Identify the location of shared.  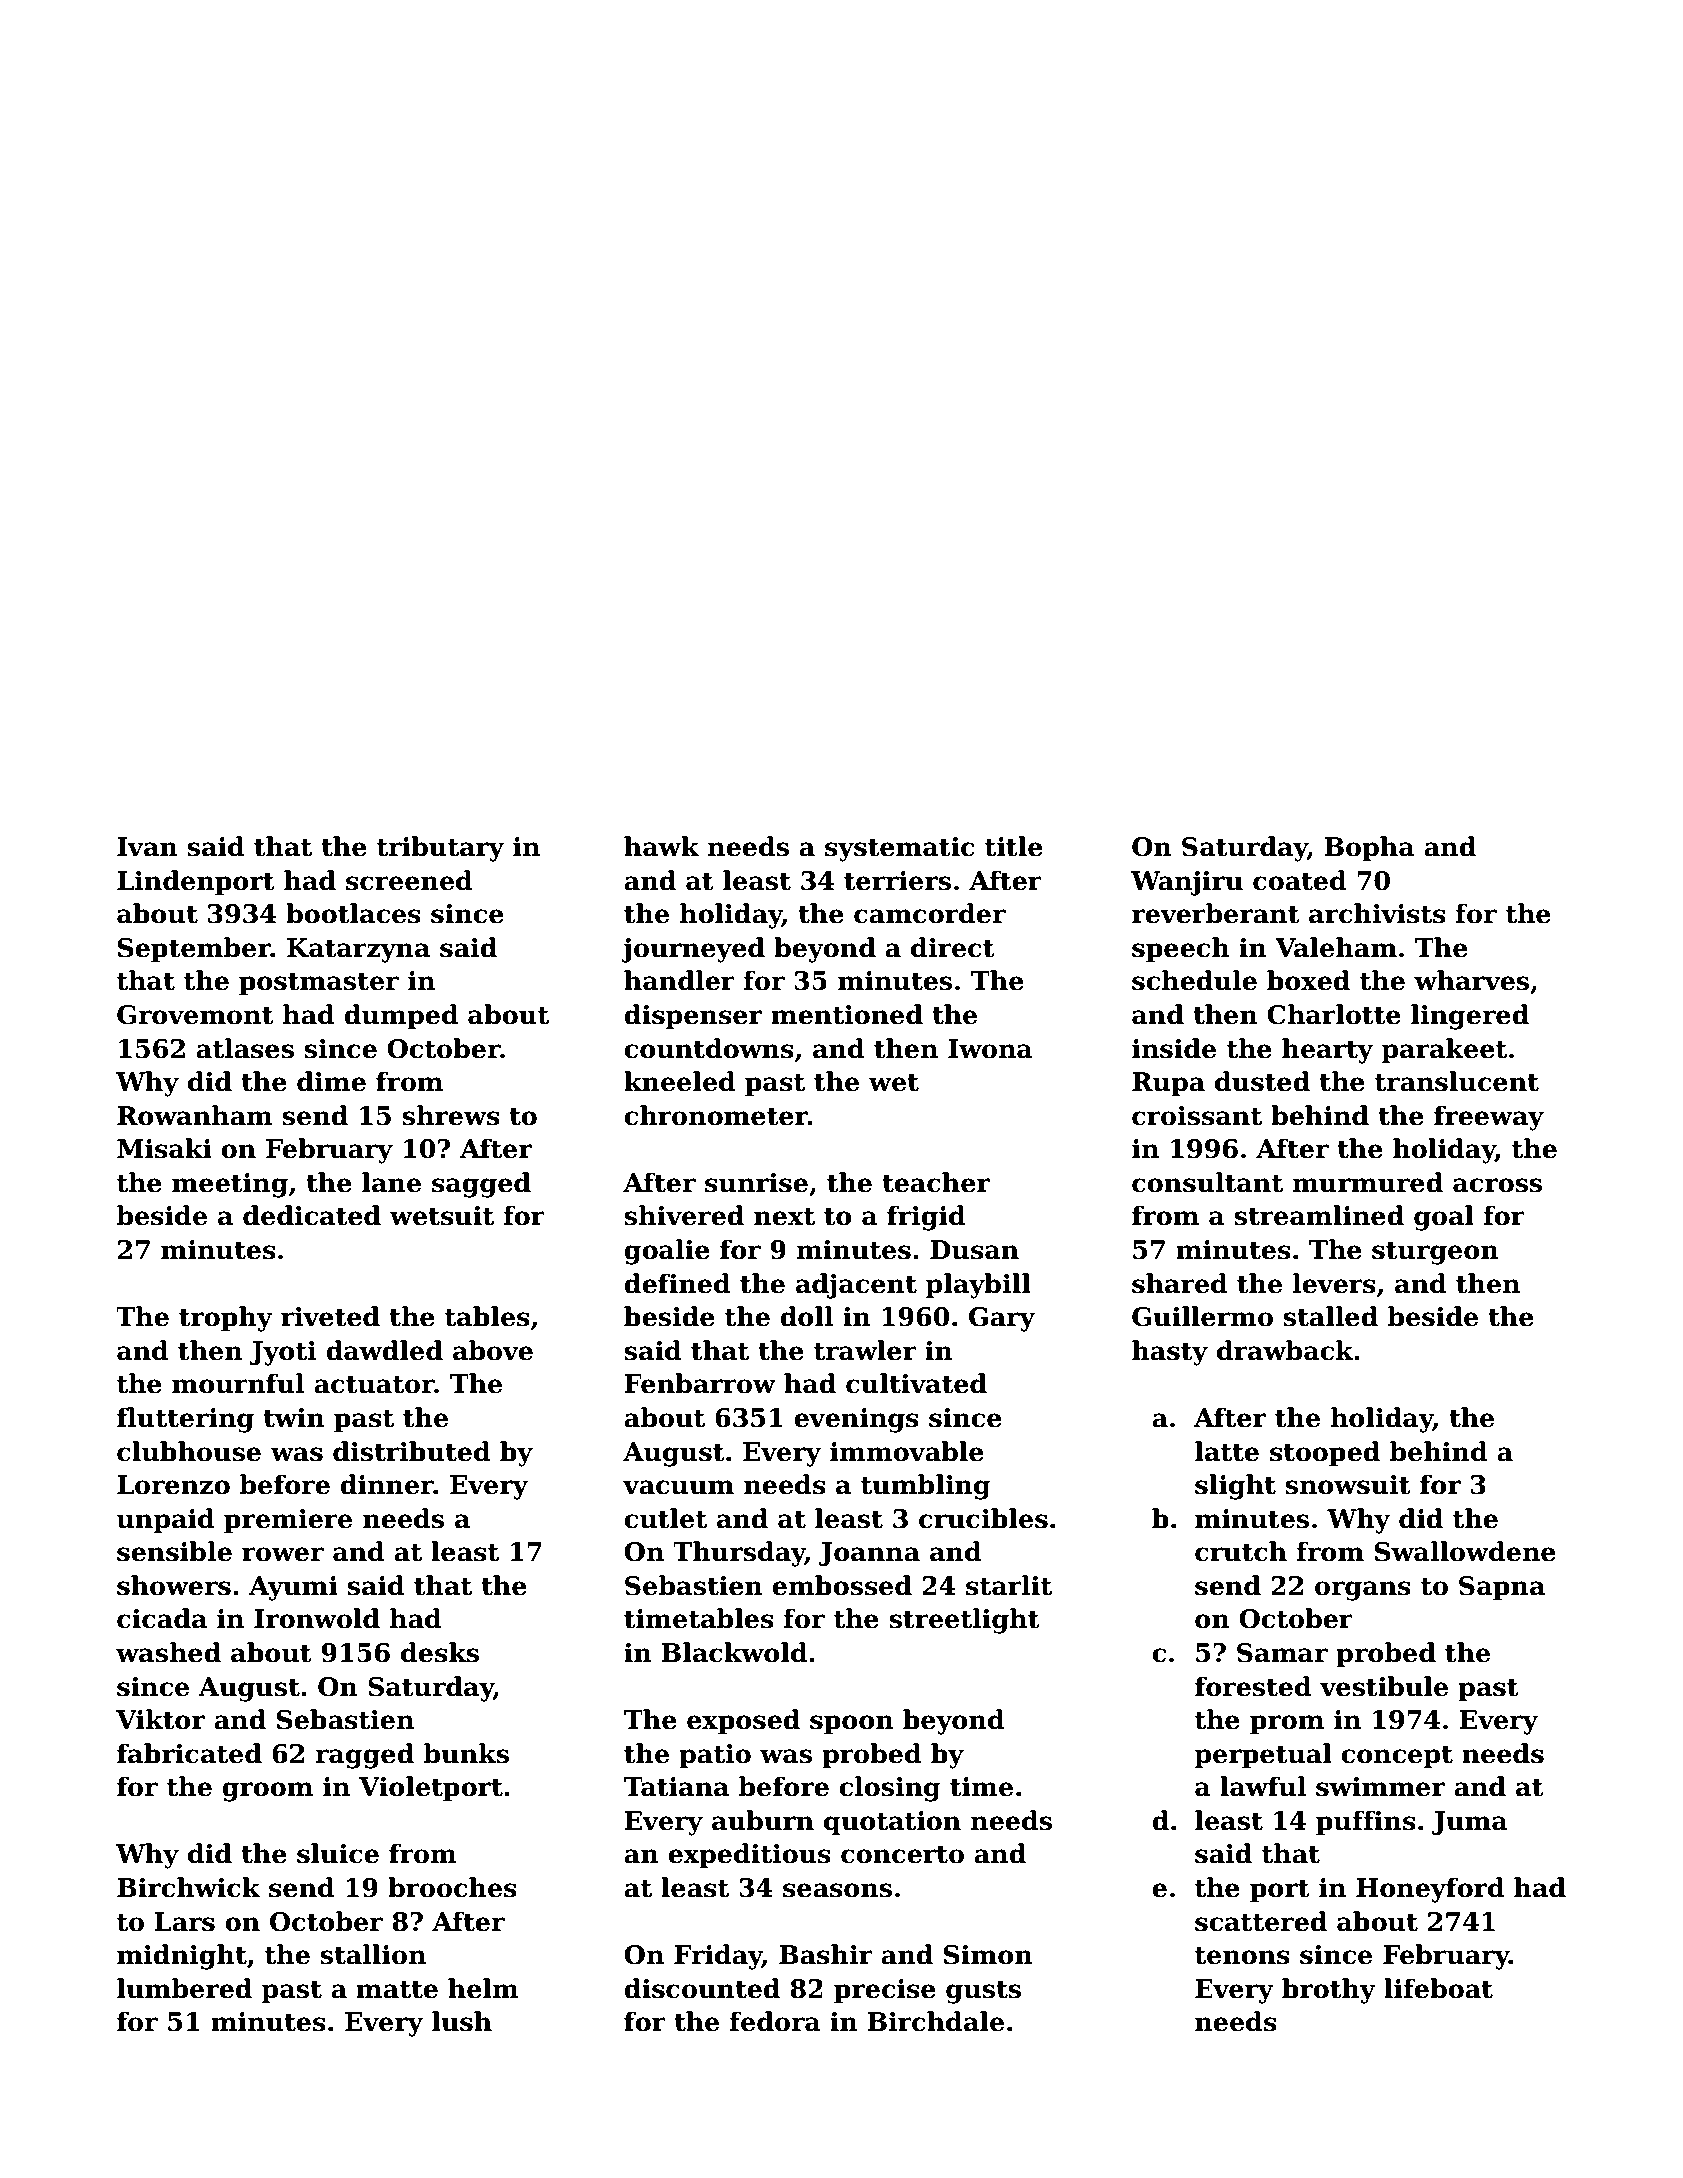
(1180, 1283).
